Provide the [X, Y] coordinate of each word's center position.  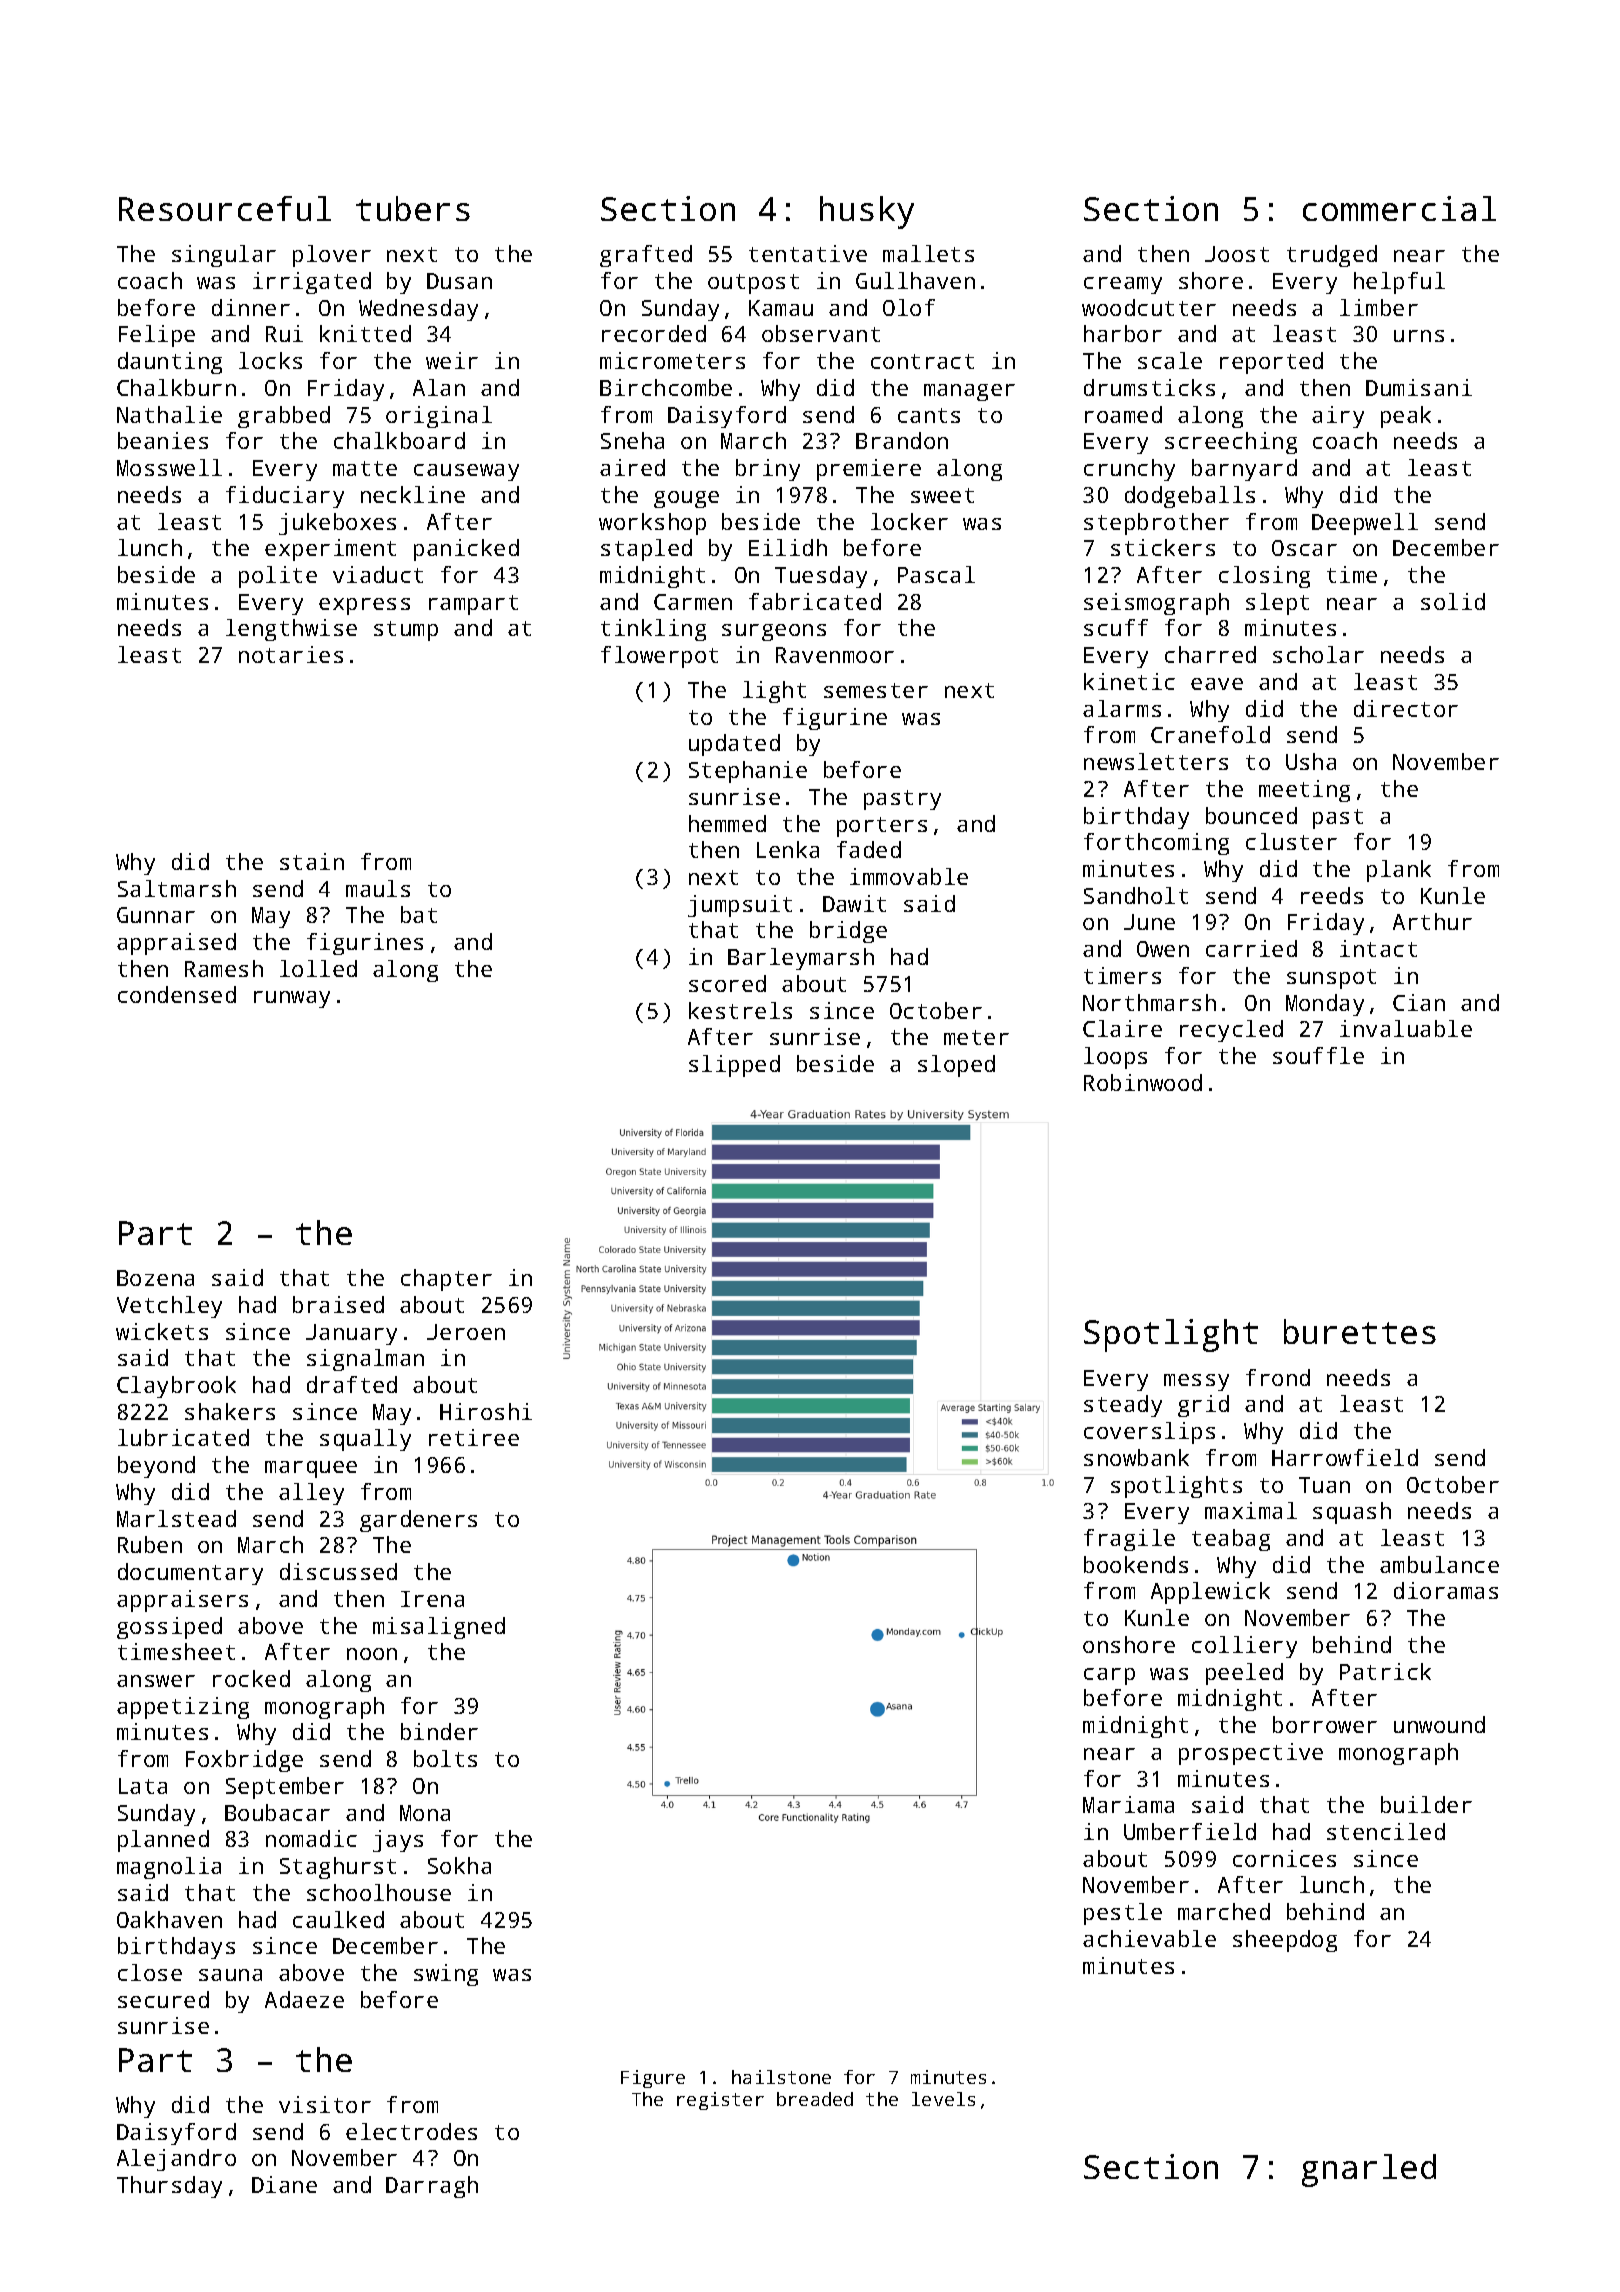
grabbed [284, 417]
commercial [1399, 208]
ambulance [1439, 1564]
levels [943, 2099]
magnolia [169, 1868]
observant [821, 333]
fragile [1129, 1540]
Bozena [155, 1278]
